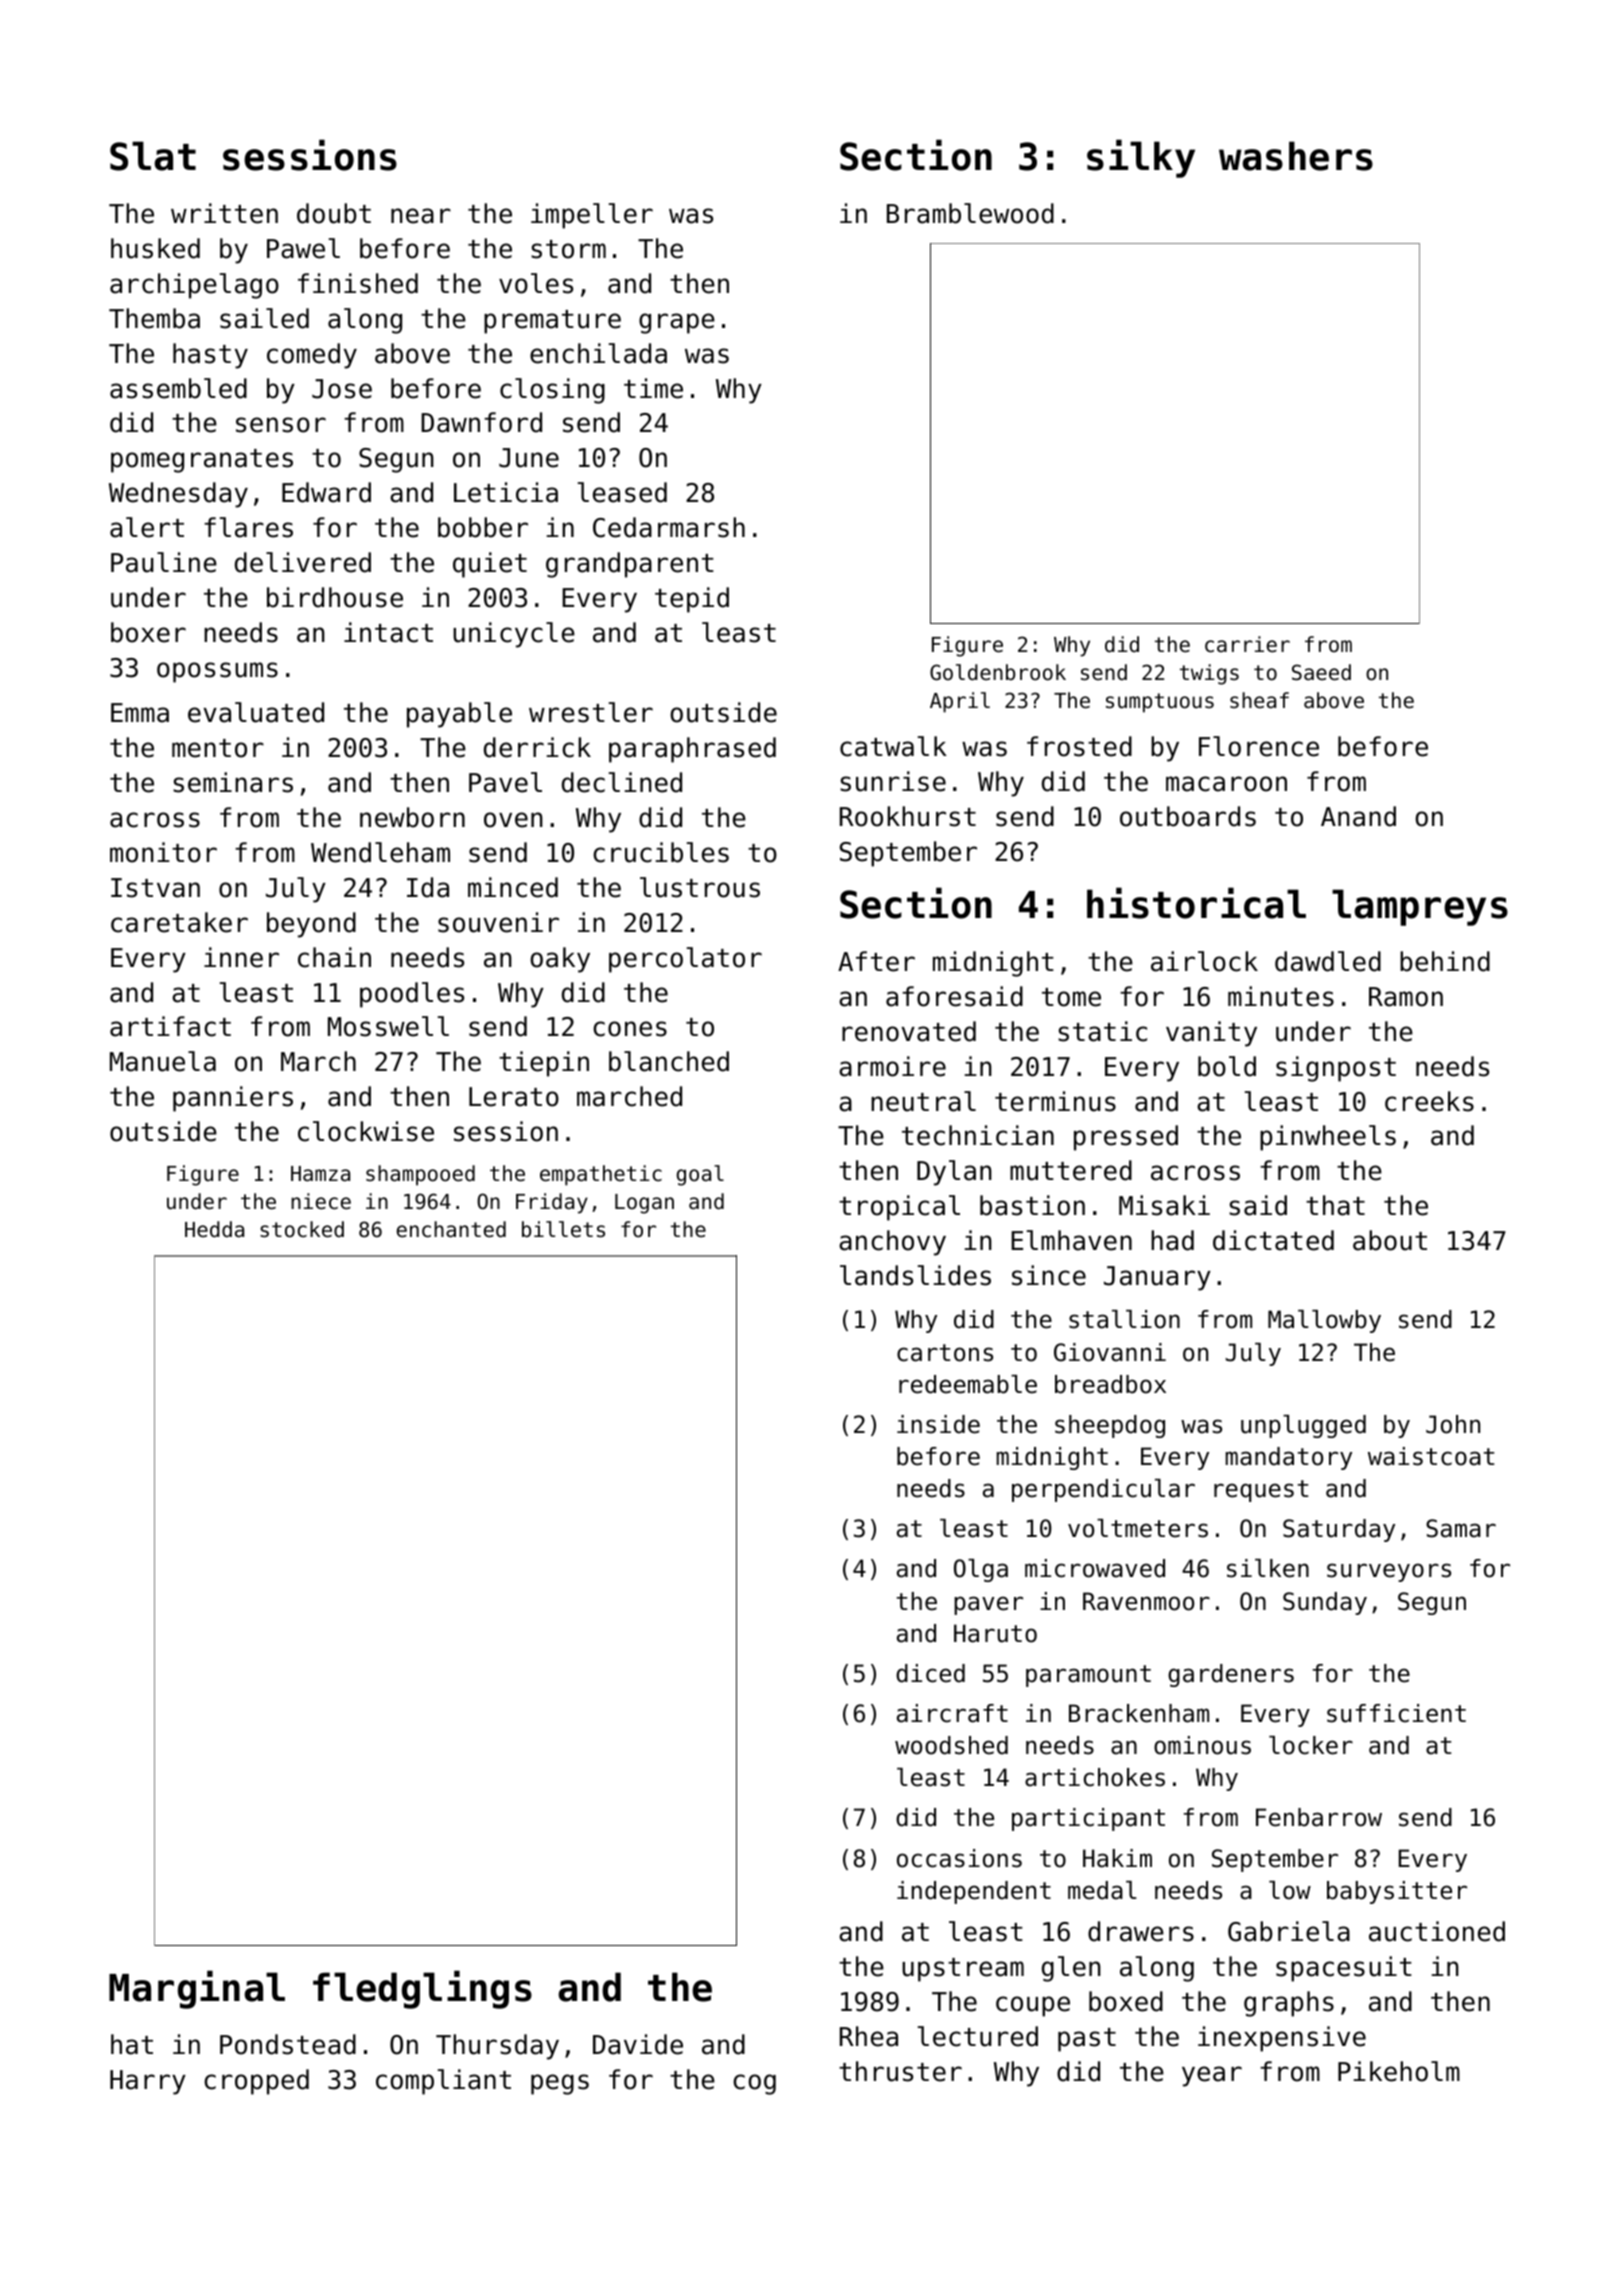 Image resolution: width=1620 pixels, height=2292 pixels. What do you see at coordinates (653, 388) in the screenshot?
I see `time` at bounding box center [653, 388].
